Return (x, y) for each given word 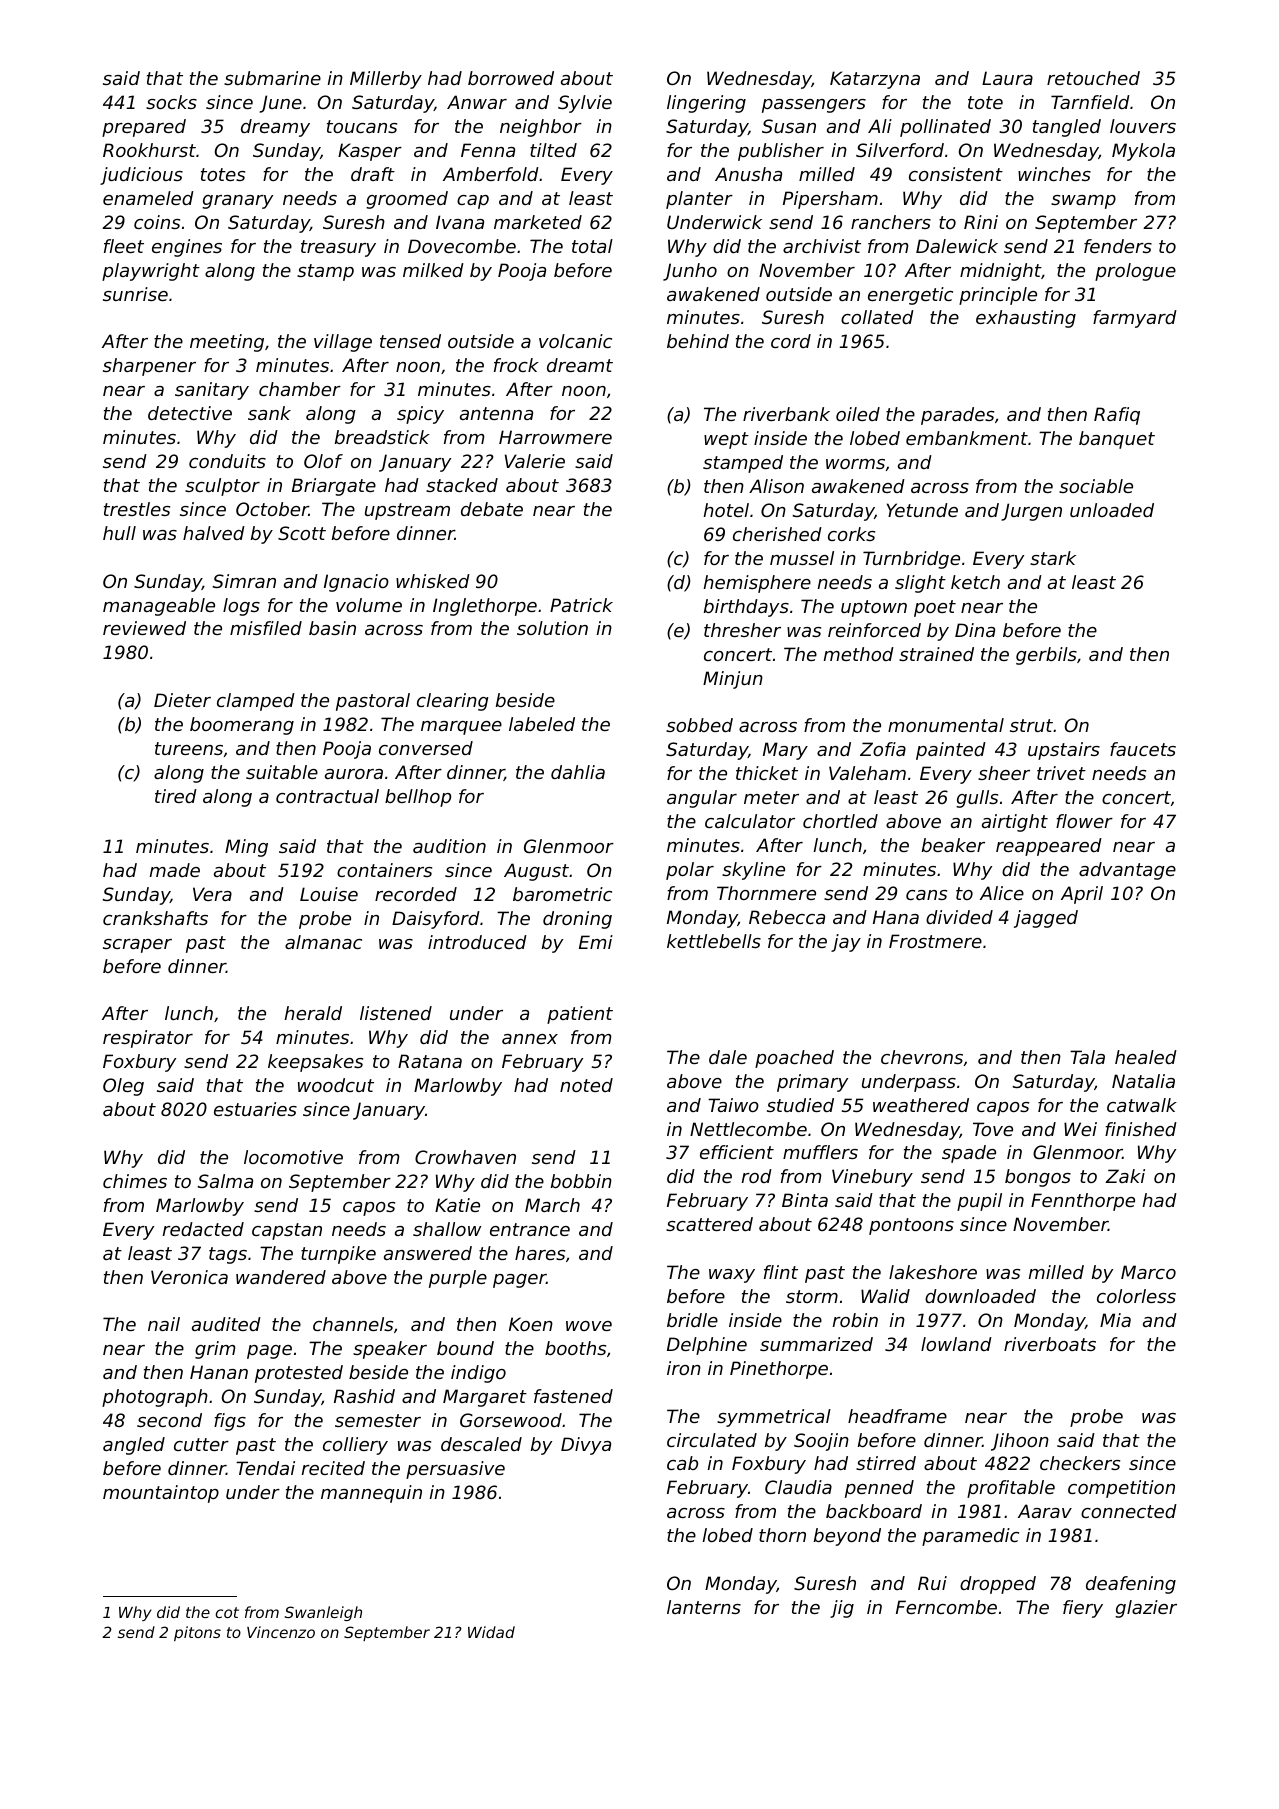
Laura (1007, 78)
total (592, 246)
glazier (1146, 1609)
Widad (491, 1632)
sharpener (149, 367)
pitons (197, 1633)
